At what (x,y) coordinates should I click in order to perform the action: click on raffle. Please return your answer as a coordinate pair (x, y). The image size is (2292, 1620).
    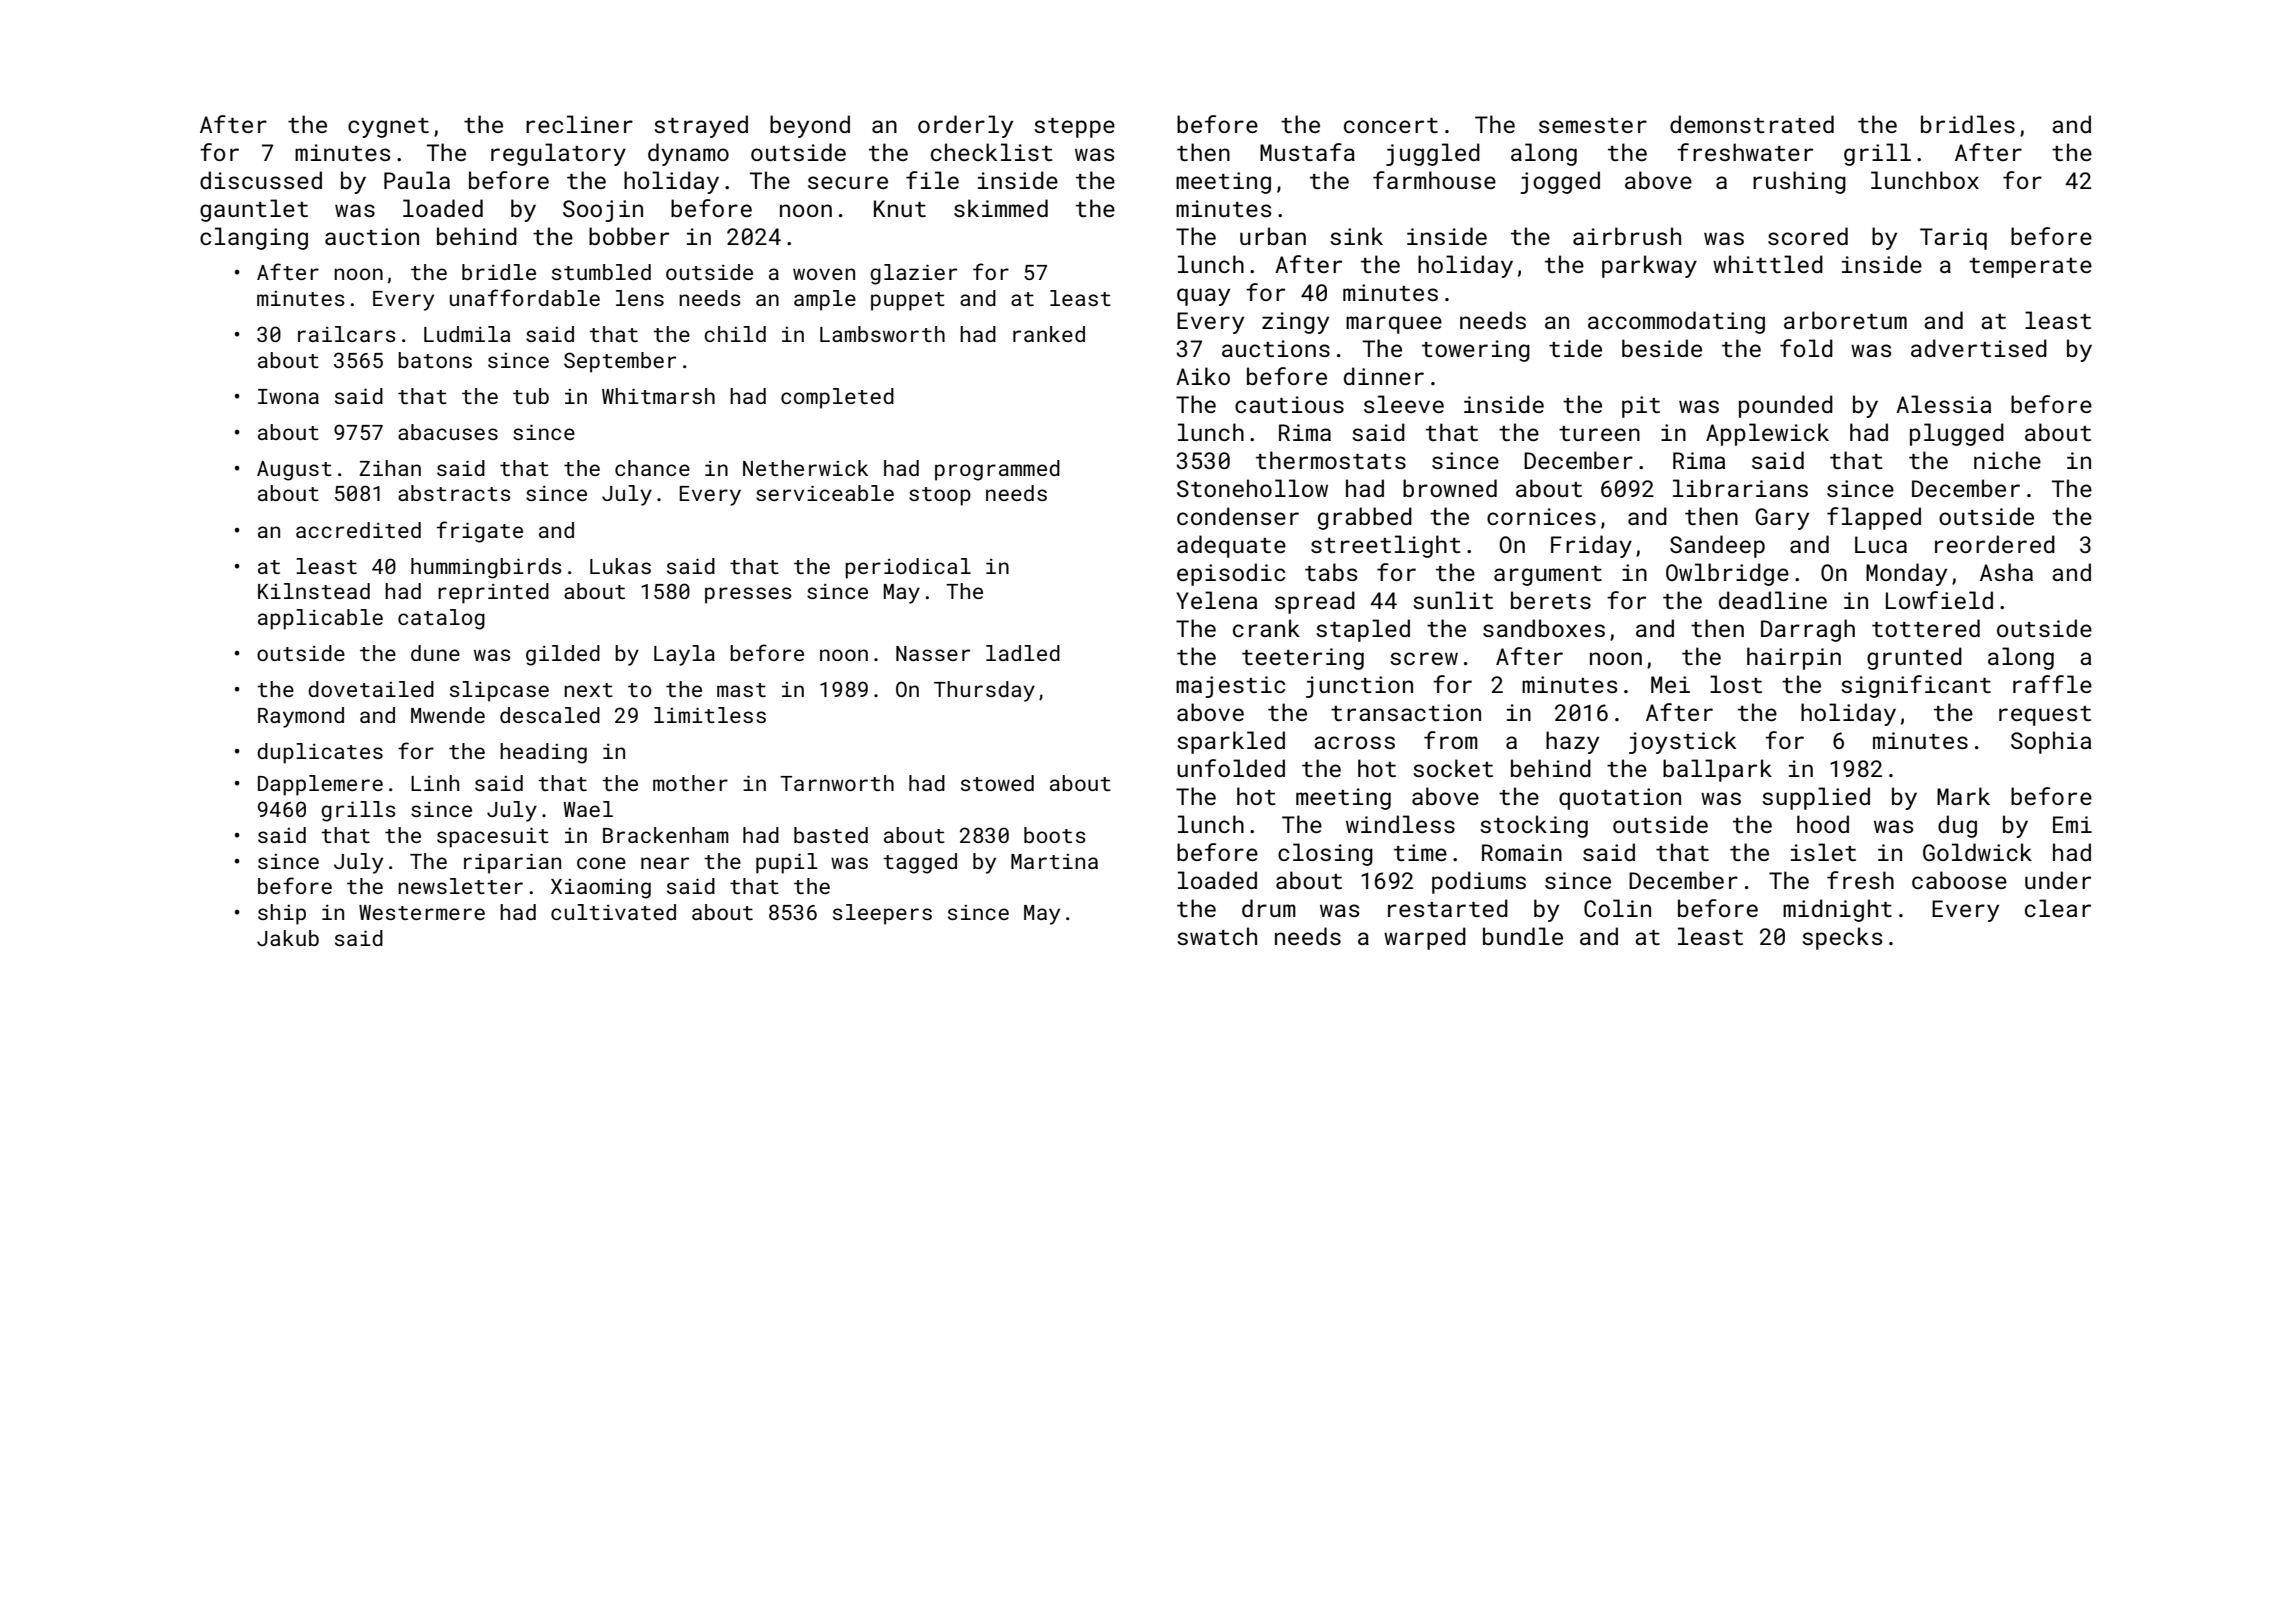
    Looking at the image, I should click on (2052, 684).
